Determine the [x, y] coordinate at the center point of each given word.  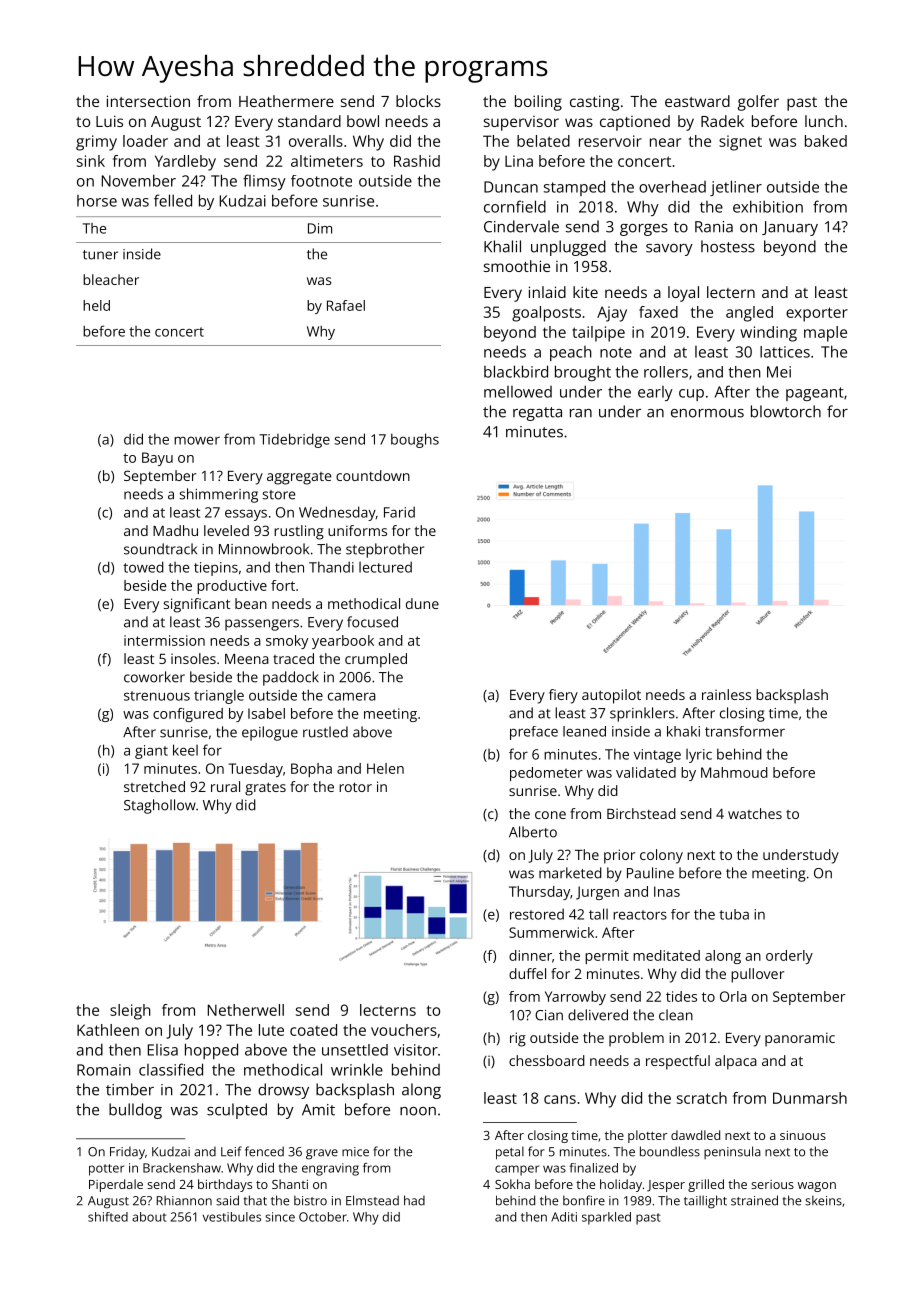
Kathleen [108, 1030]
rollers [666, 372]
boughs [415, 440]
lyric [699, 756]
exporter [817, 314]
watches [755, 813]
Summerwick [551, 932]
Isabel [266, 713]
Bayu [157, 459]
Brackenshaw [182, 1168]
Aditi [564, 1217]
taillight [705, 1202]
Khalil [502, 246]
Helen [385, 768]
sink [91, 161]
